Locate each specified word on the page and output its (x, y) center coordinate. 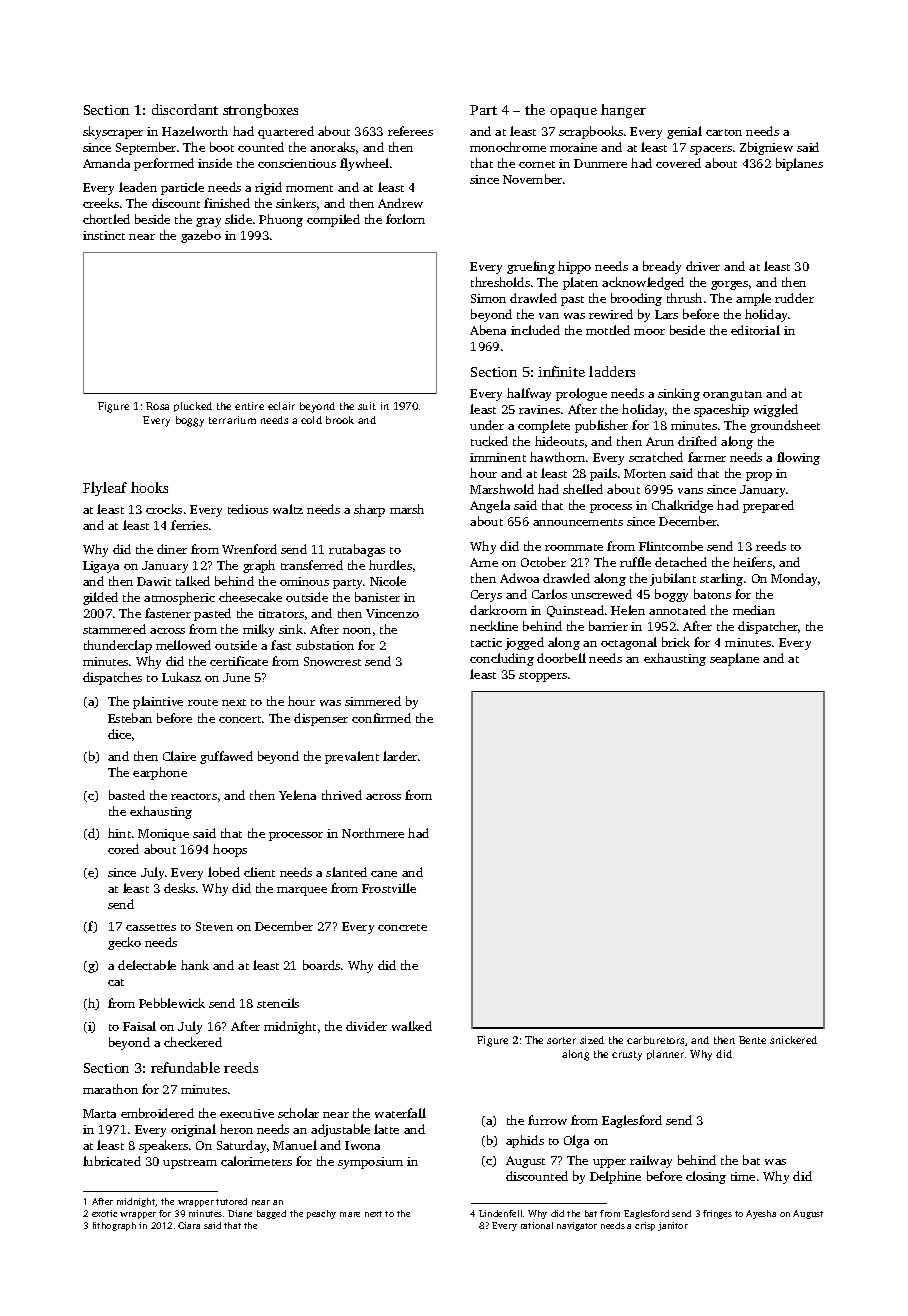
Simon (488, 298)
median (754, 610)
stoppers (543, 677)
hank (195, 965)
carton (724, 132)
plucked (193, 407)
